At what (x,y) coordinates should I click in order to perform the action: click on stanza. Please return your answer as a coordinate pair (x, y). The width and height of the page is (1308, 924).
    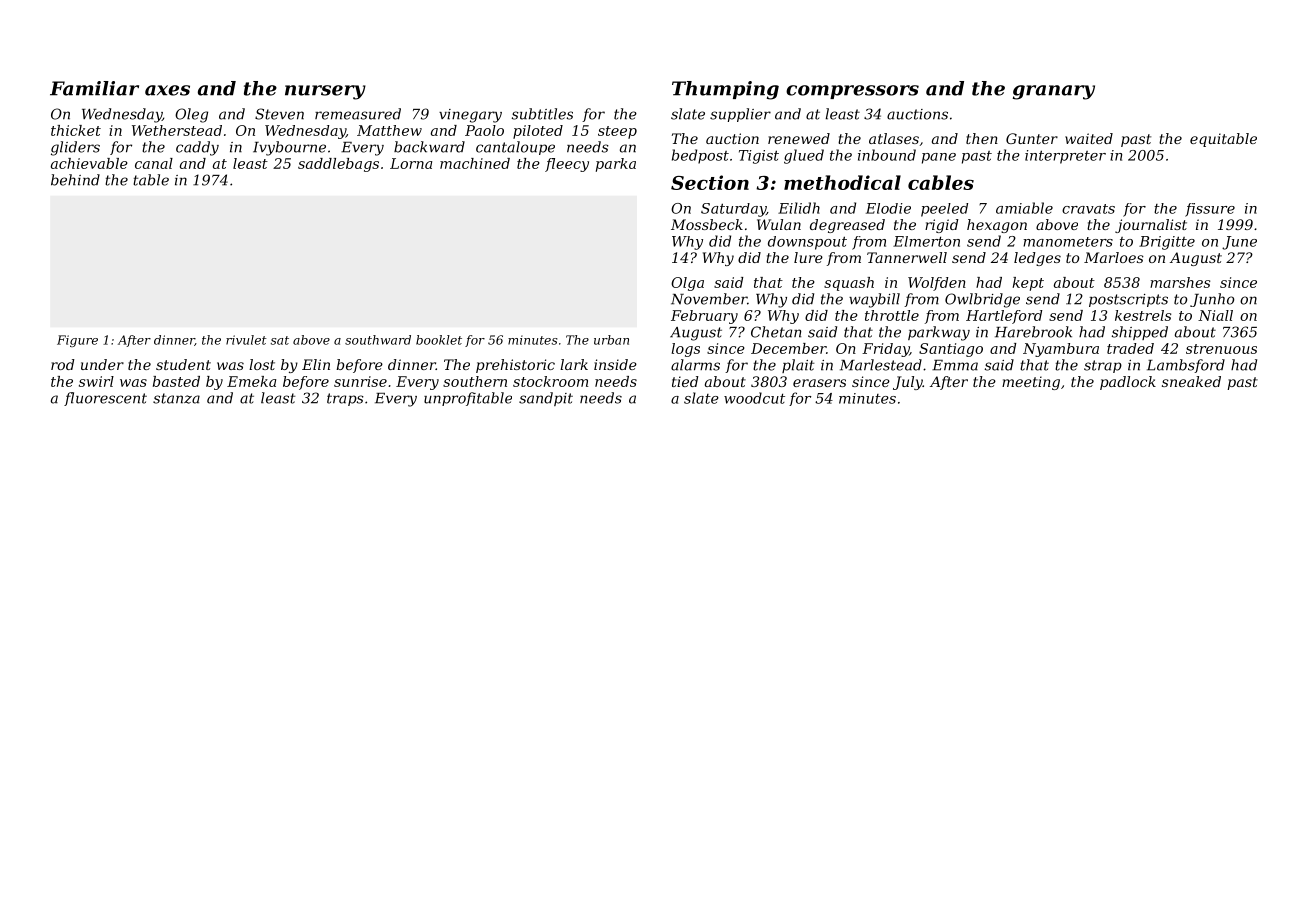
    Looking at the image, I should click on (176, 398).
